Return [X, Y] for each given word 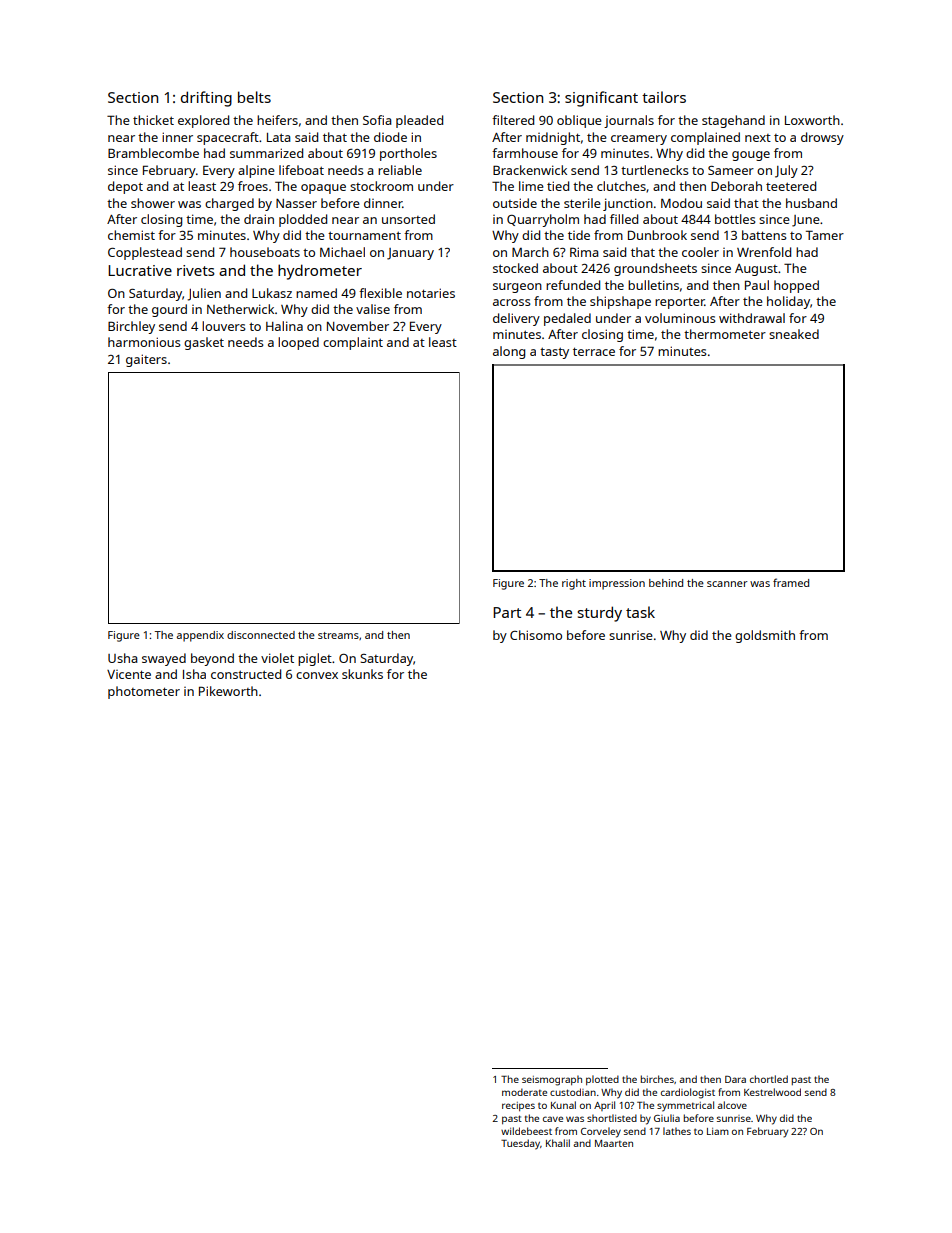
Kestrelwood [772, 1092]
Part [507, 612]
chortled [769, 1079]
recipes [518, 1106]
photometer [144, 692]
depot [125, 187]
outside [515, 203]
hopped [796, 286]
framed [791, 582]
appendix [200, 636]
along [509, 352]
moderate [524, 1092]
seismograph [552, 1080]
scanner [727, 584]
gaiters [146, 360]
